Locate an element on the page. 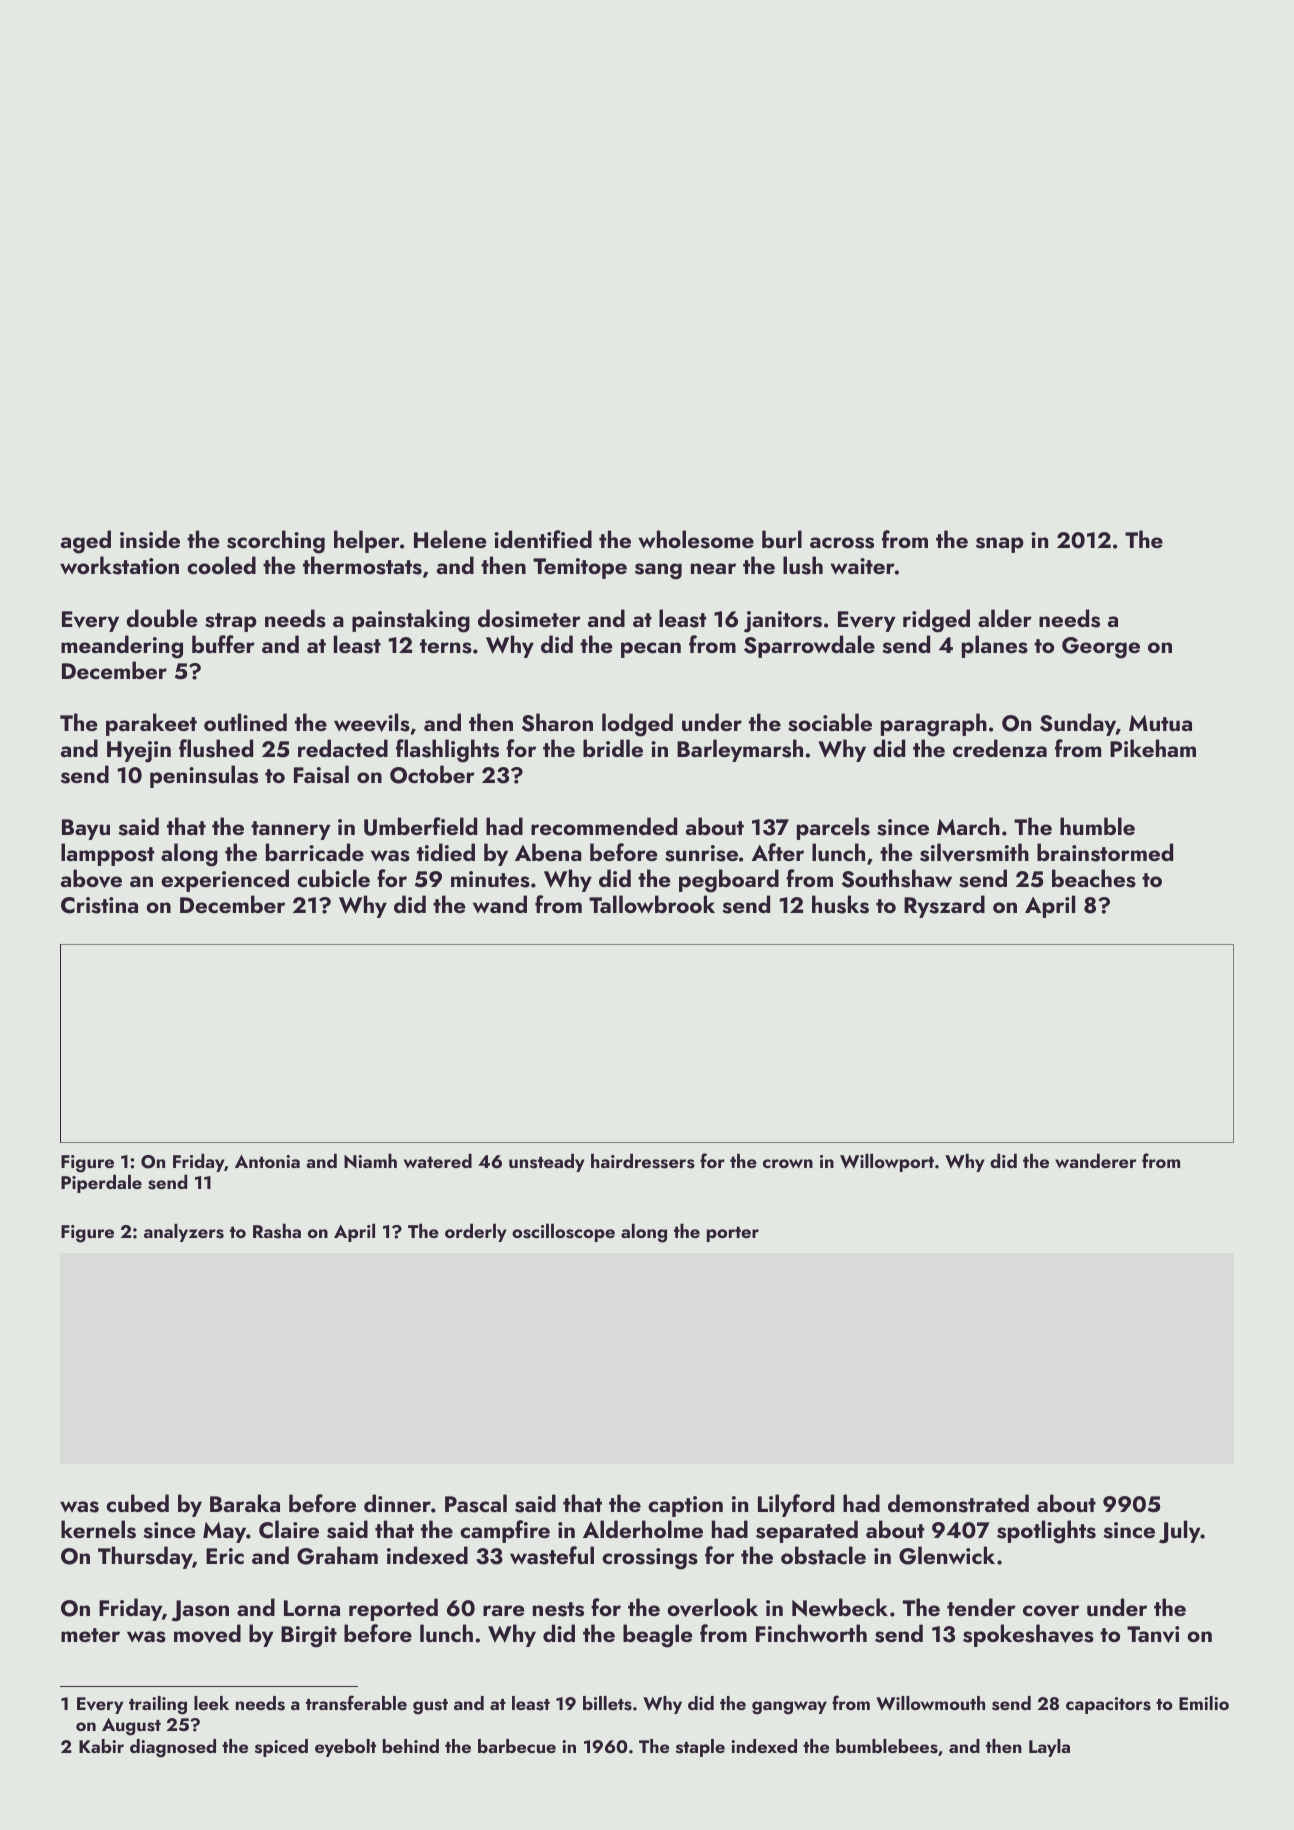 This document has height=1830, width=1294. silversmith is located at coordinates (974, 852).
